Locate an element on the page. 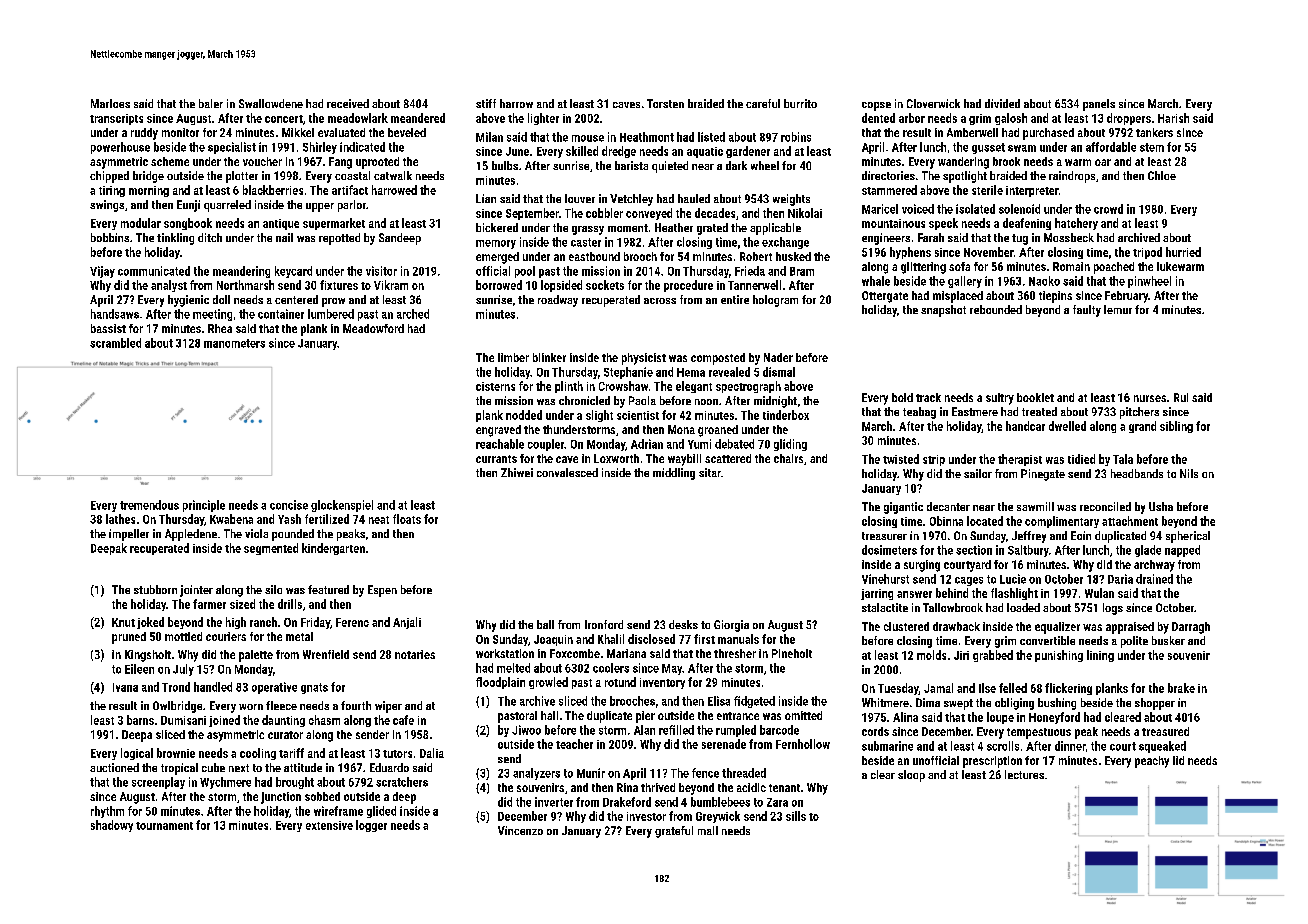 The image size is (1308, 924). tinkling is located at coordinates (175, 239).
